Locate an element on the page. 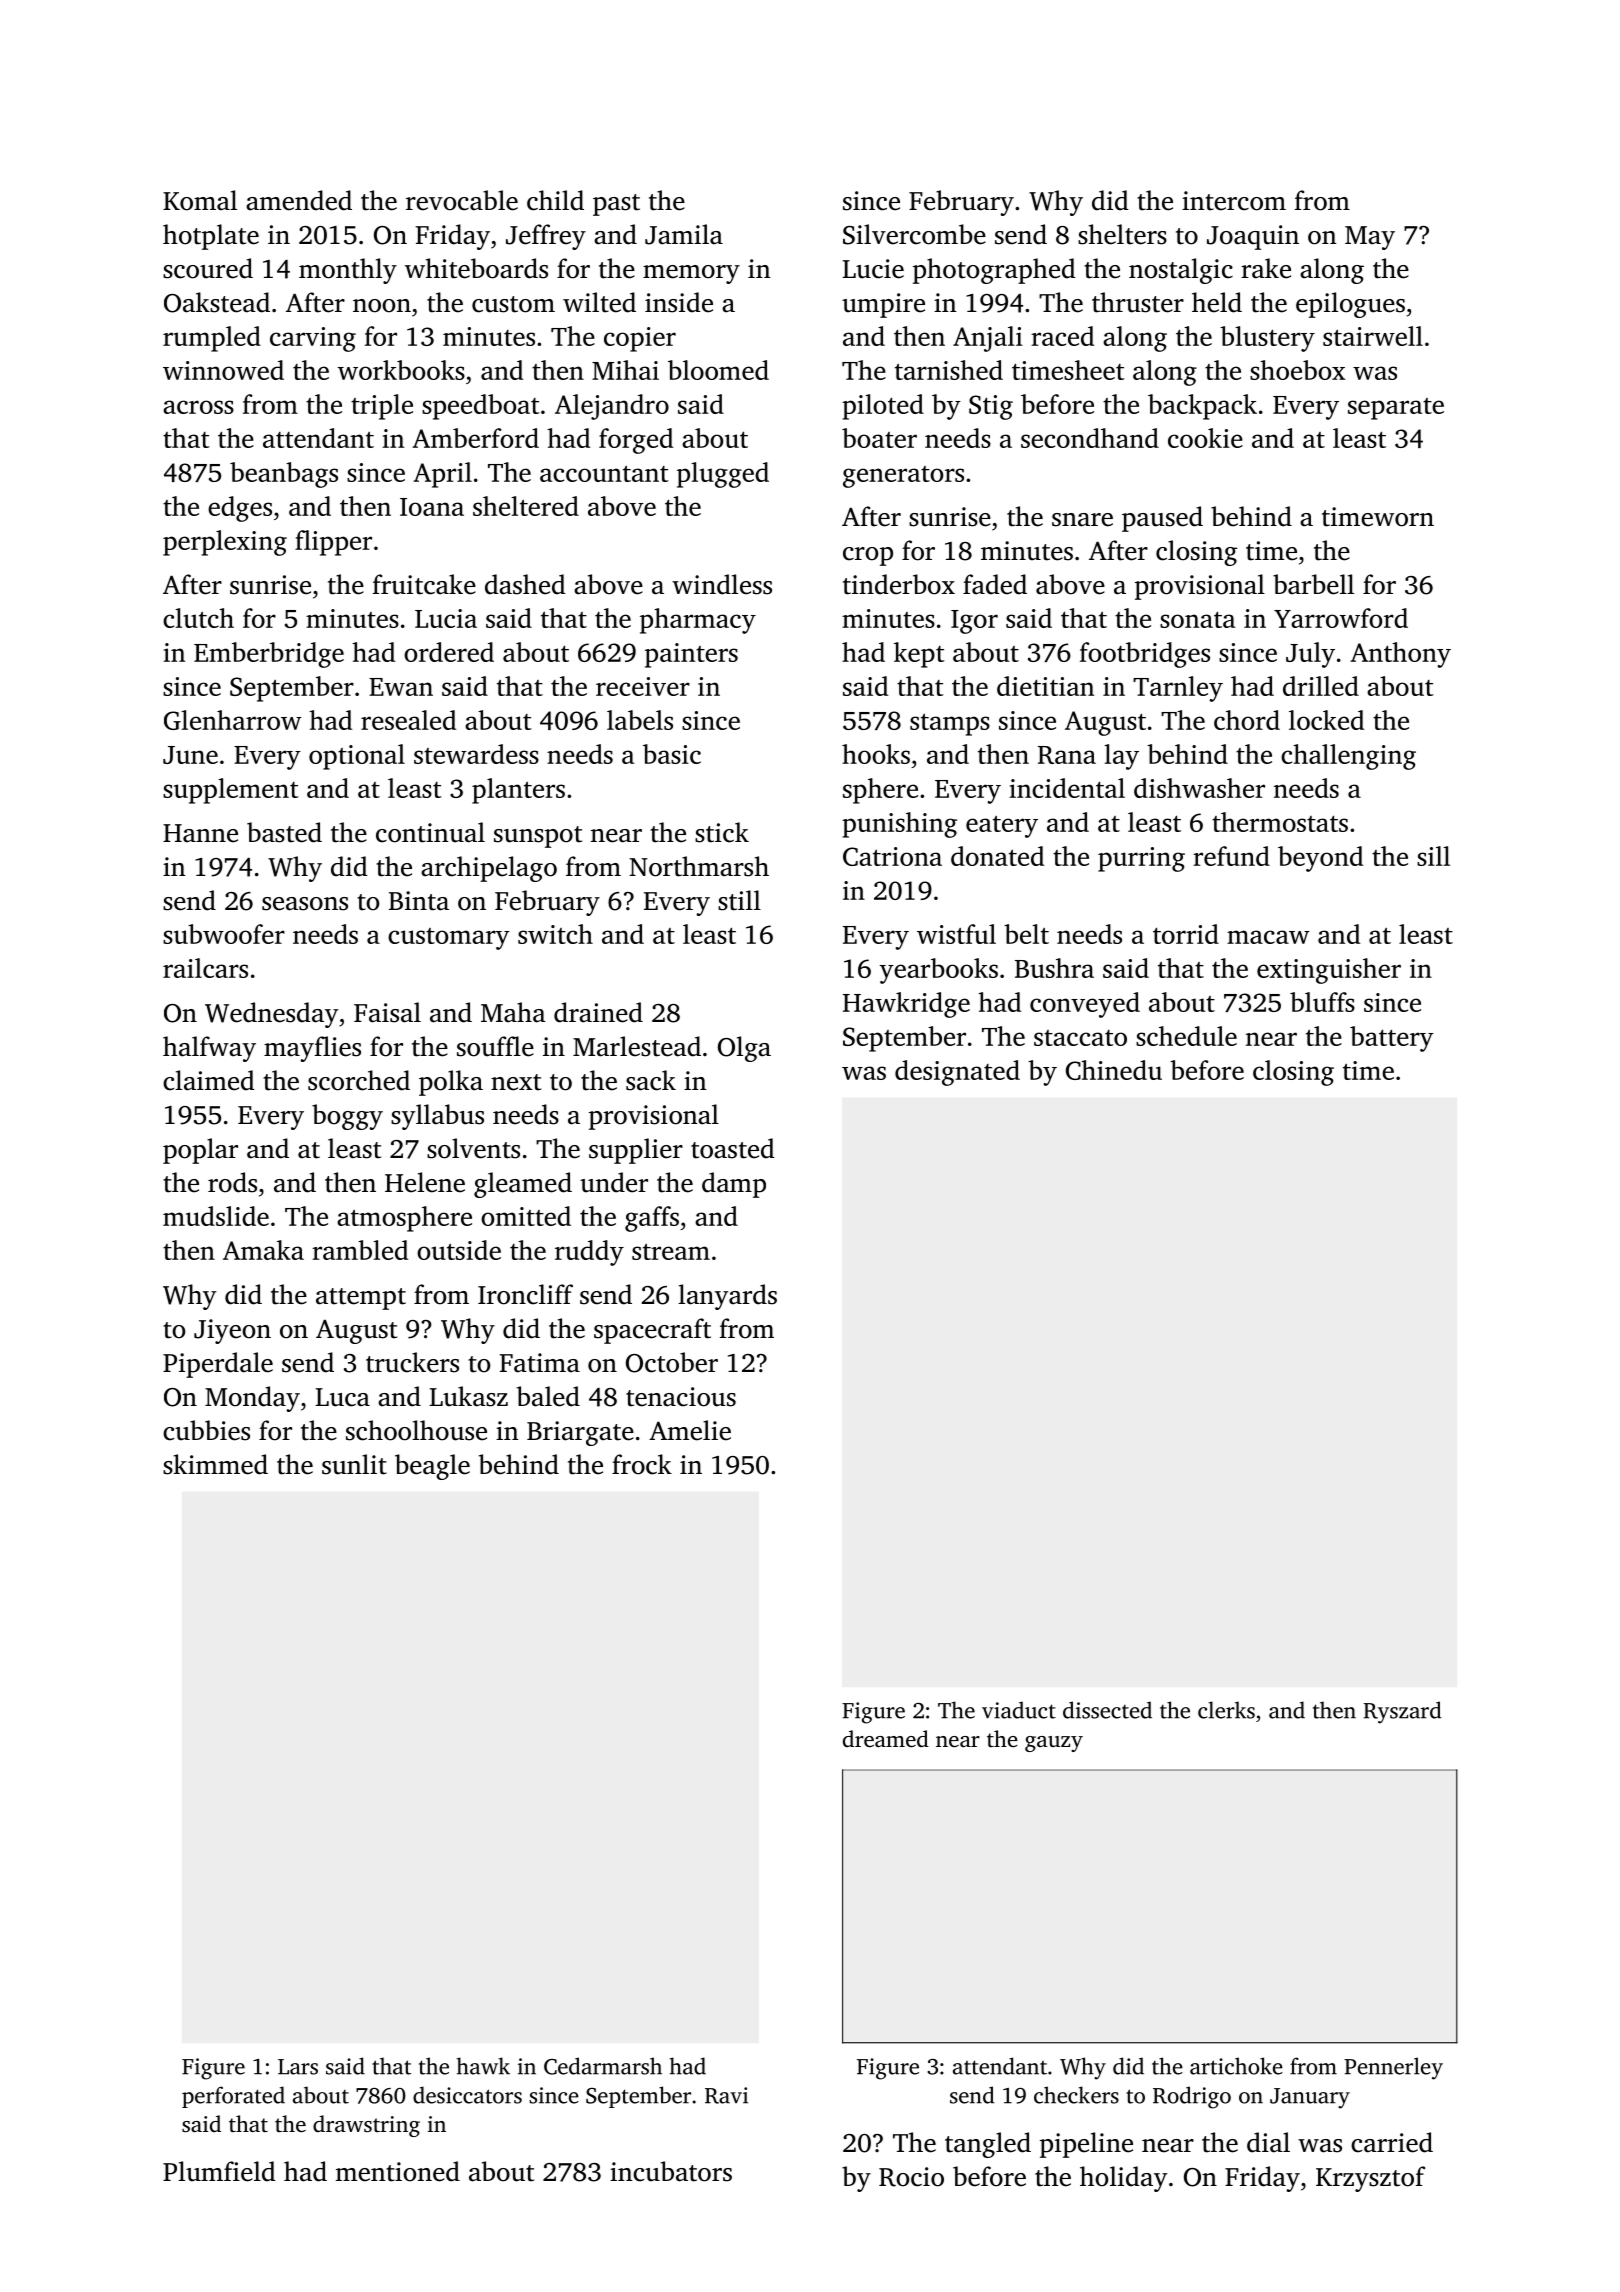 Image resolution: width=1620 pixels, height=2292 pixels. poplar is located at coordinates (200, 1151).
